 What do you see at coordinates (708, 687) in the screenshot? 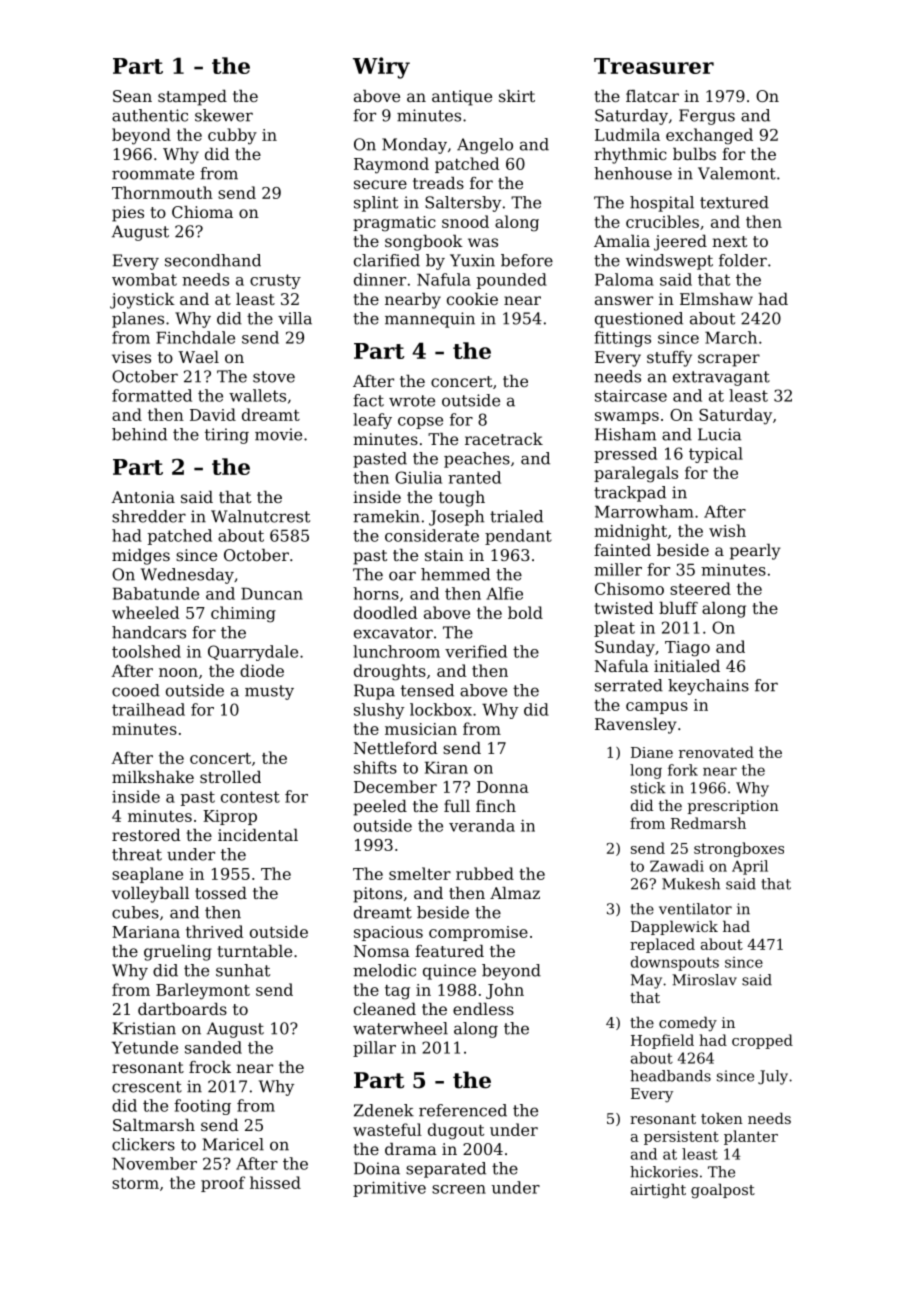
I see `keychains` at bounding box center [708, 687].
